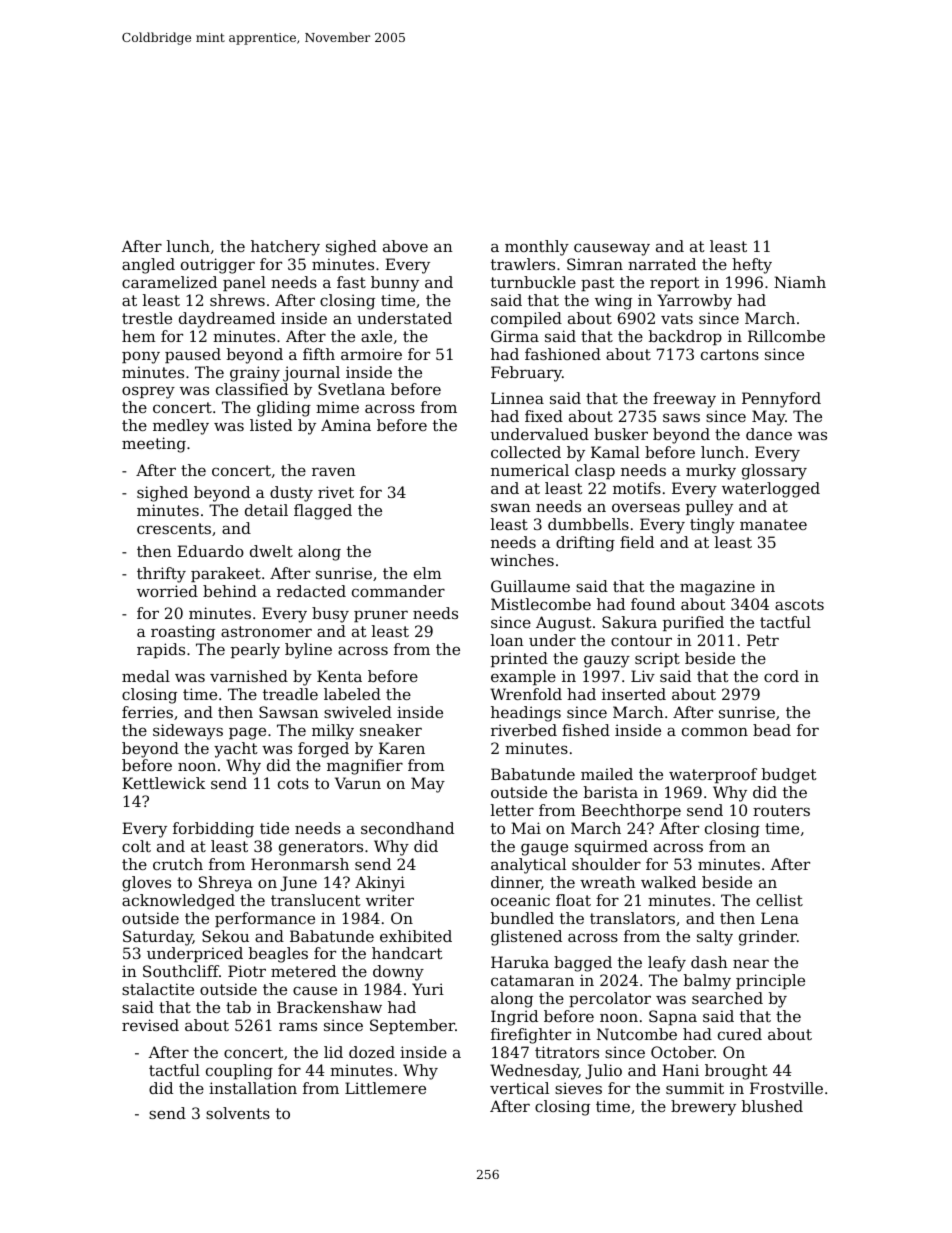  What do you see at coordinates (530, 586) in the document?
I see `Guillaume` at bounding box center [530, 586].
